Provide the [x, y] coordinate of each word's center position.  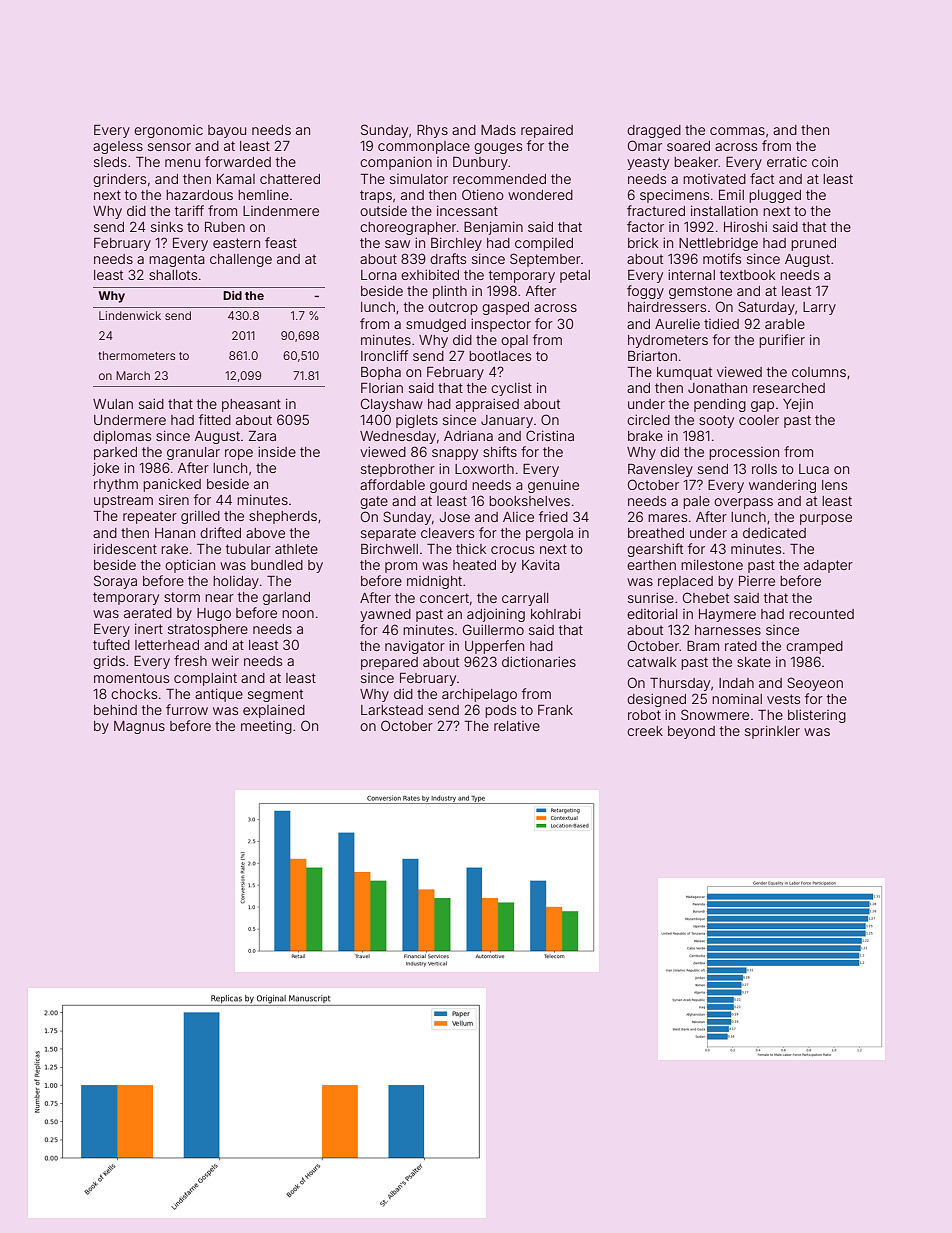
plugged [775, 196]
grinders [119, 180]
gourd [448, 486]
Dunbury [480, 163]
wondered [540, 195]
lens [834, 485]
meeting [266, 727]
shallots [173, 275]
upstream [123, 501]
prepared [389, 663]
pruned [813, 244]
